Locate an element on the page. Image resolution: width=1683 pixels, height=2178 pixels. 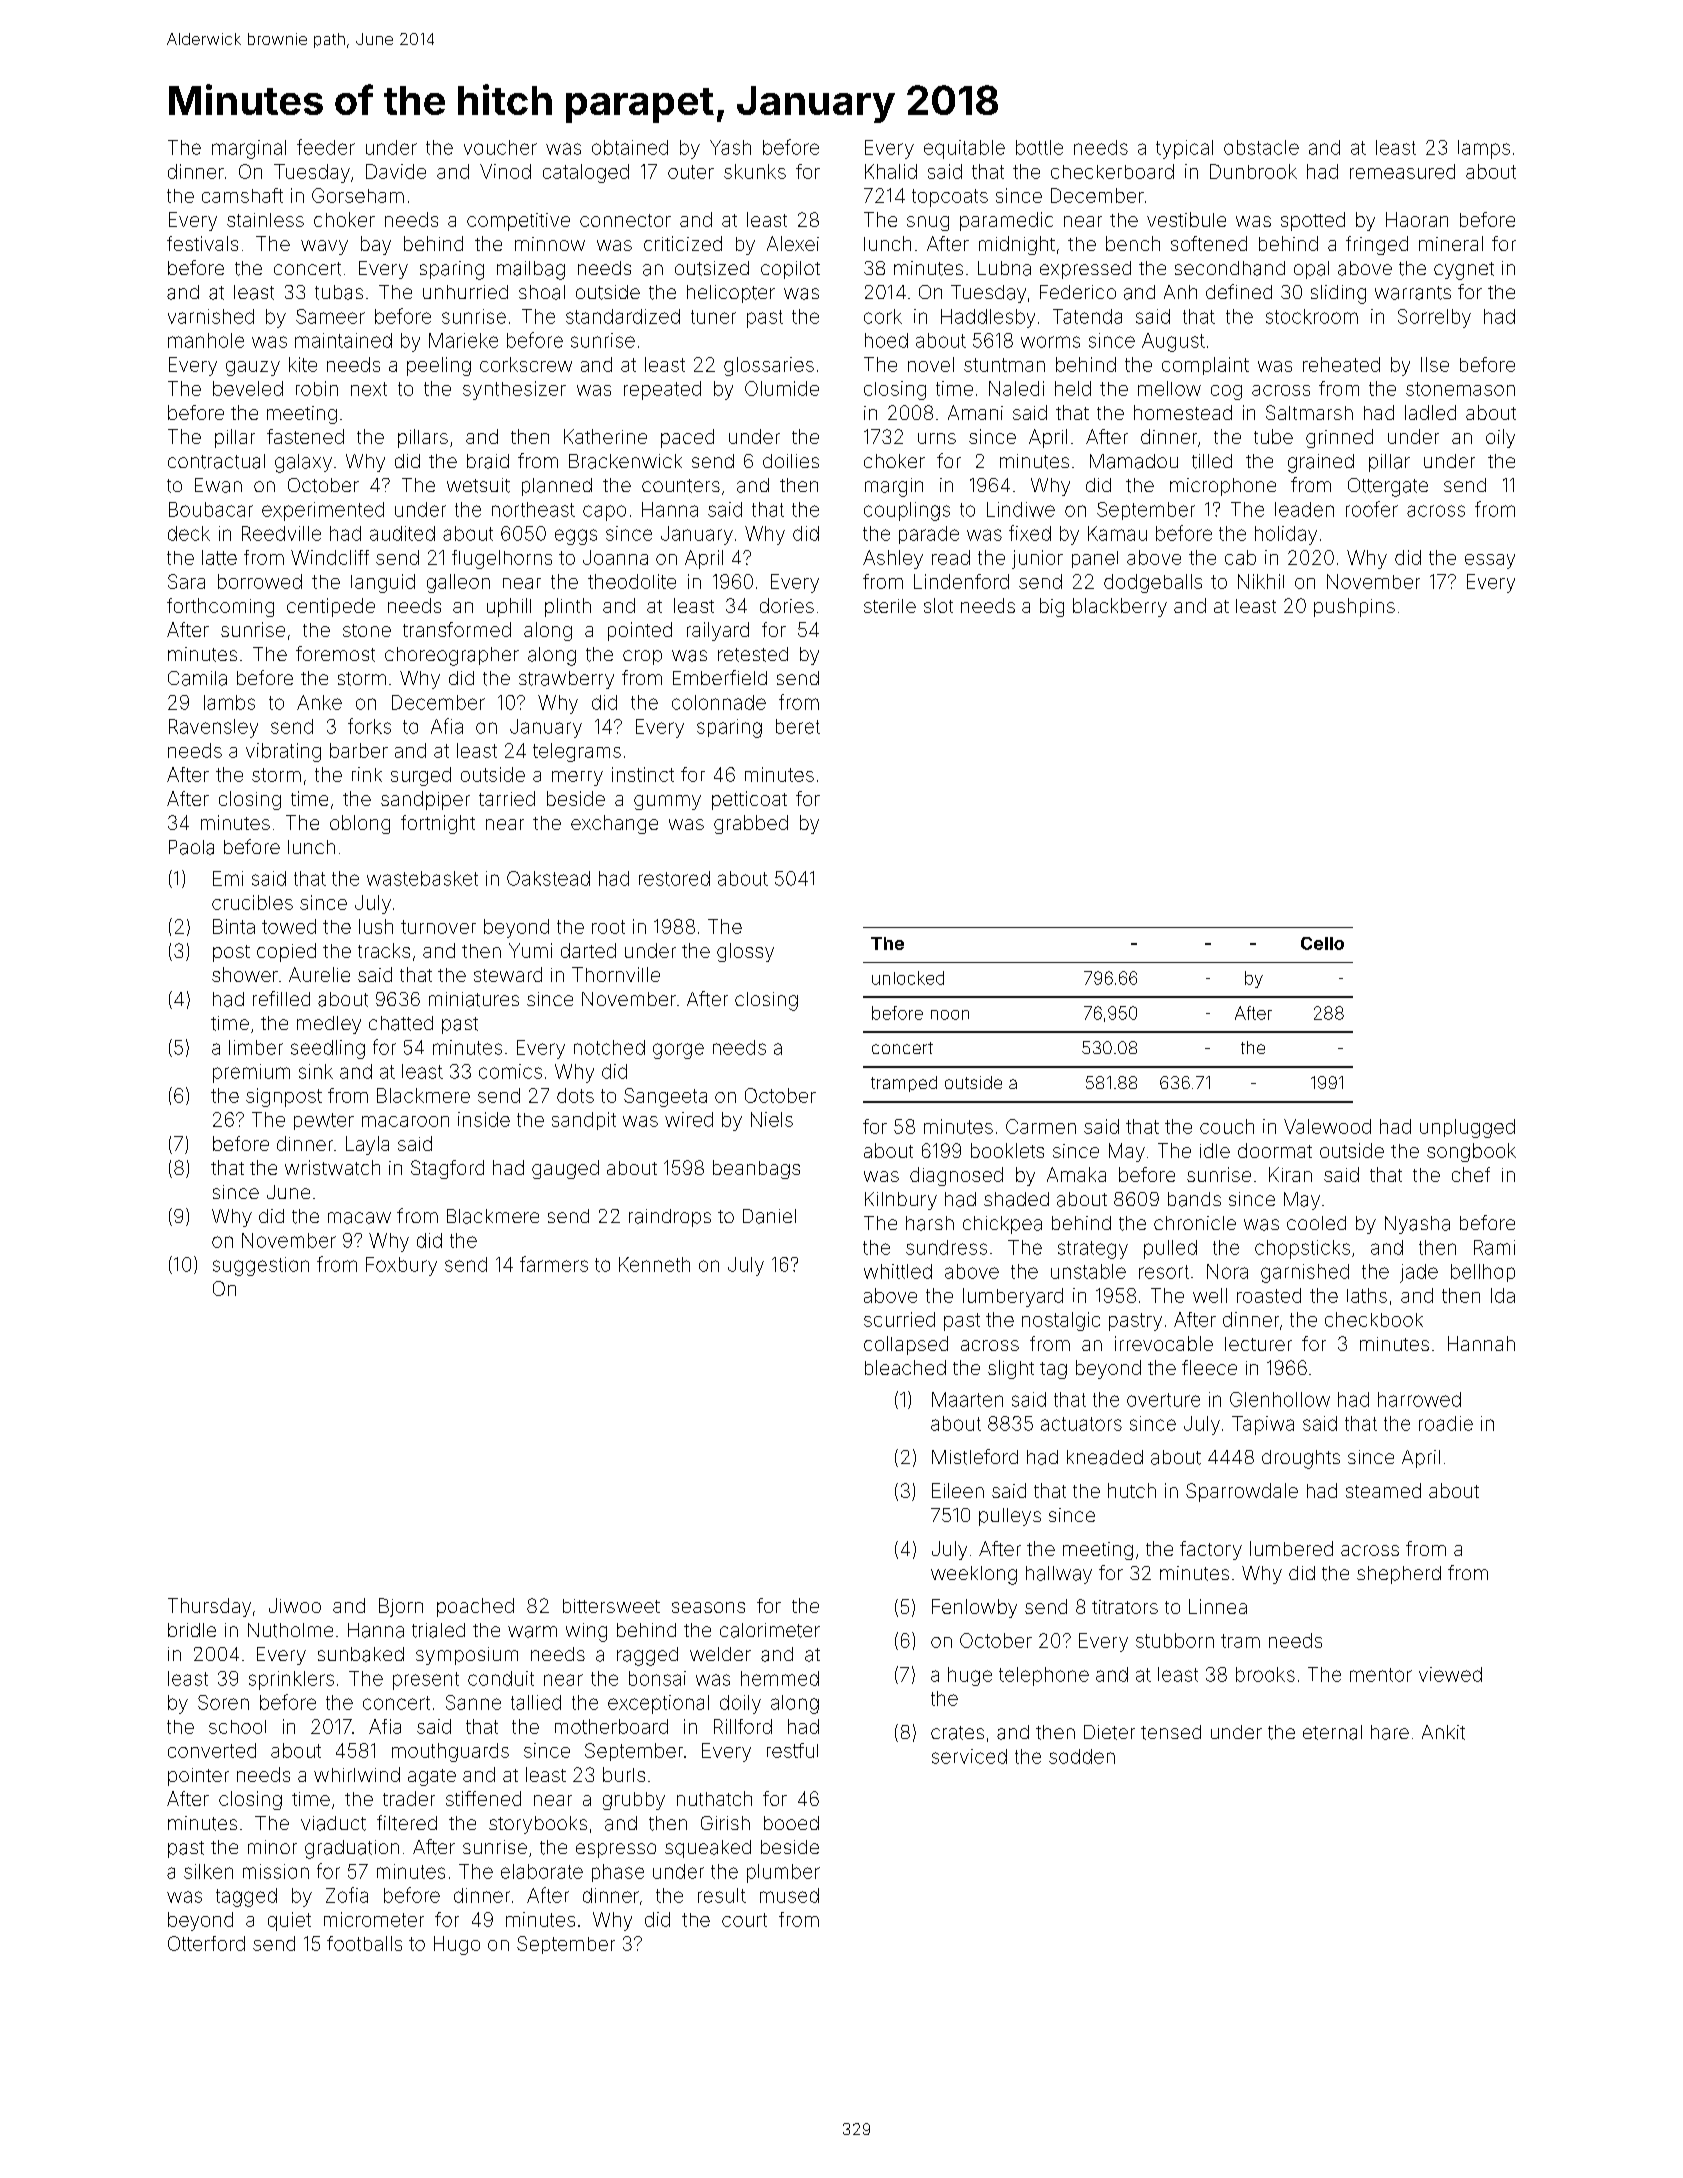
pulleys is located at coordinates (1010, 1517).
